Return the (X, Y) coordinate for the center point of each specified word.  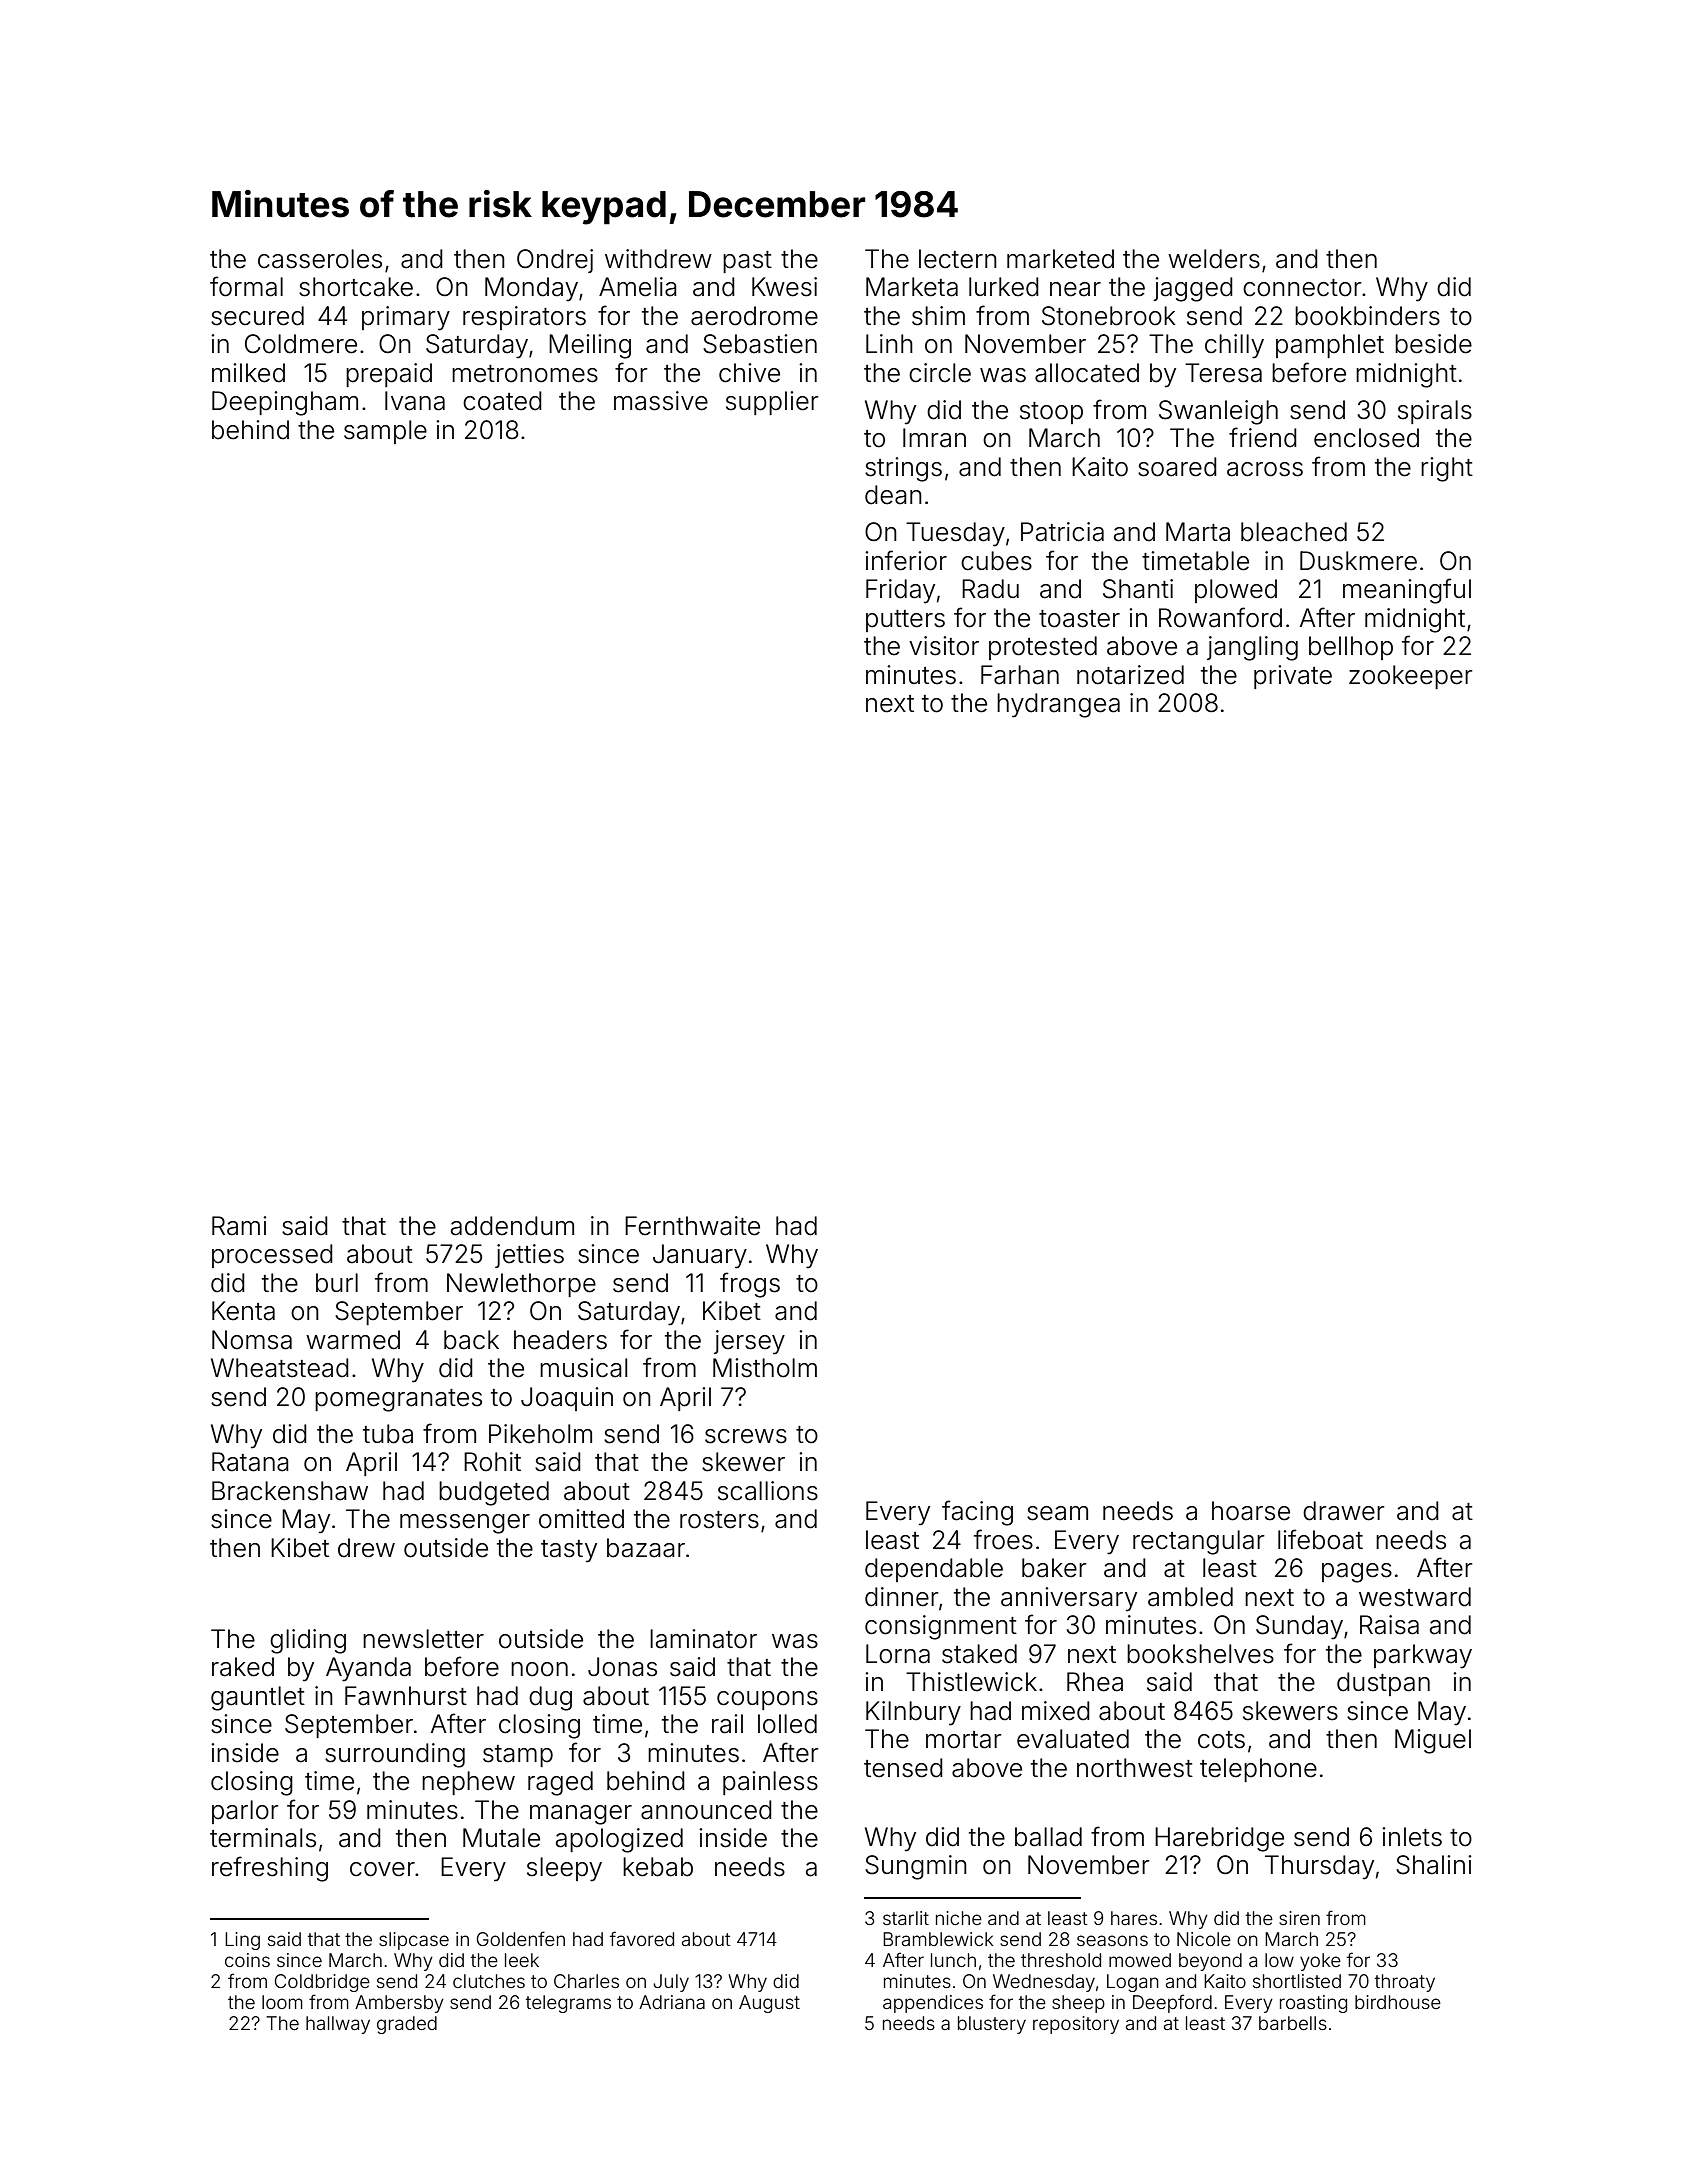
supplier (772, 403)
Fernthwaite (692, 1226)
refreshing (270, 1869)
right (1447, 469)
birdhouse (1398, 2002)
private (1293, 677)
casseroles (320, 259)
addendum (512, 1226)
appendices (933, 2004)
